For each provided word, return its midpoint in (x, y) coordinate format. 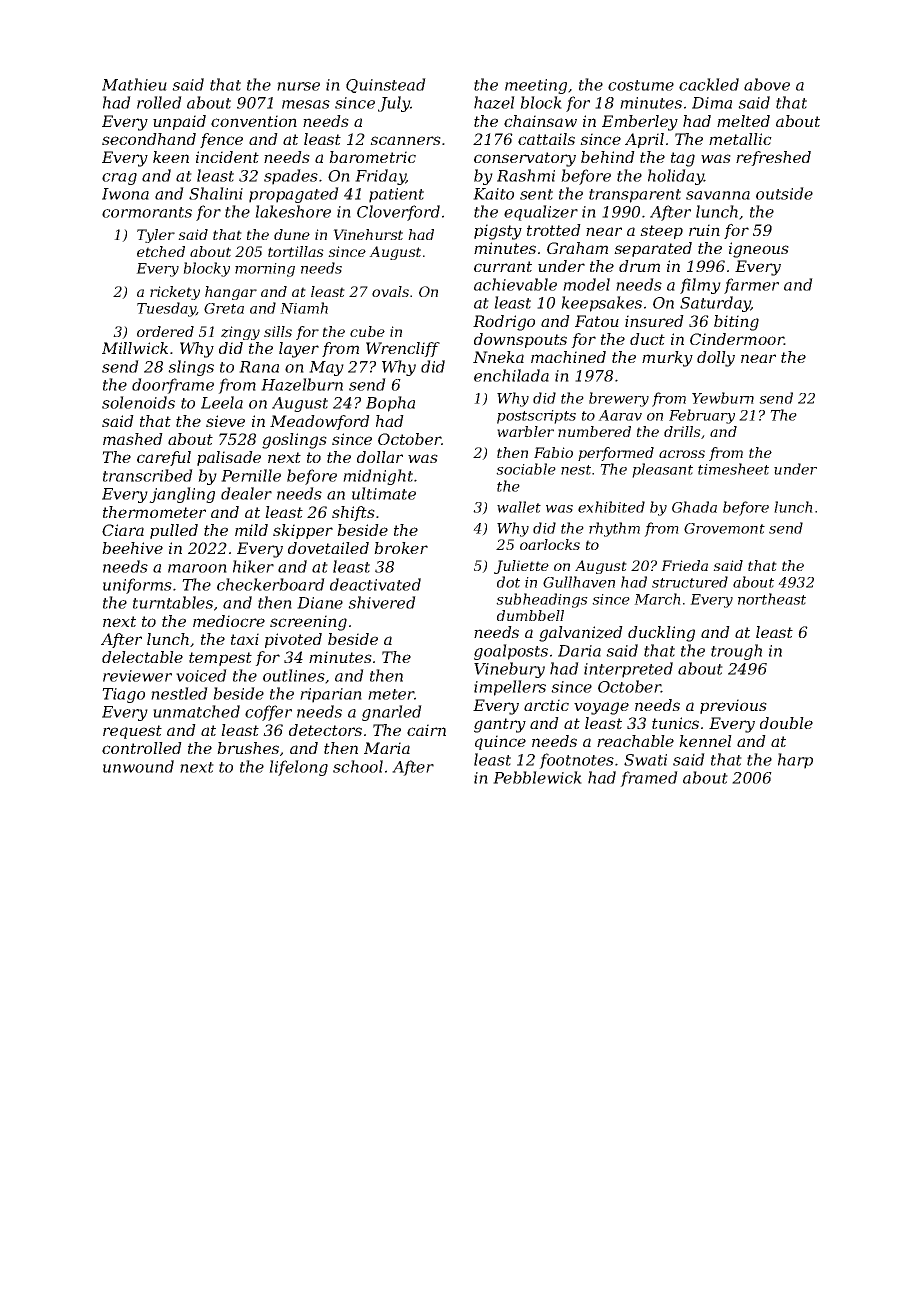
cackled (709, 84)
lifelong (298, 768)
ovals (390, 291)
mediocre (229, 621)
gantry (500, 725)
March (657, 599)
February (702, 416)
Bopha (390, 404)
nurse (298, 86)
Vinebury (509, 670)
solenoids (138, 402)
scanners (405, 140)
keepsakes (601, 304)
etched (161, 251)
